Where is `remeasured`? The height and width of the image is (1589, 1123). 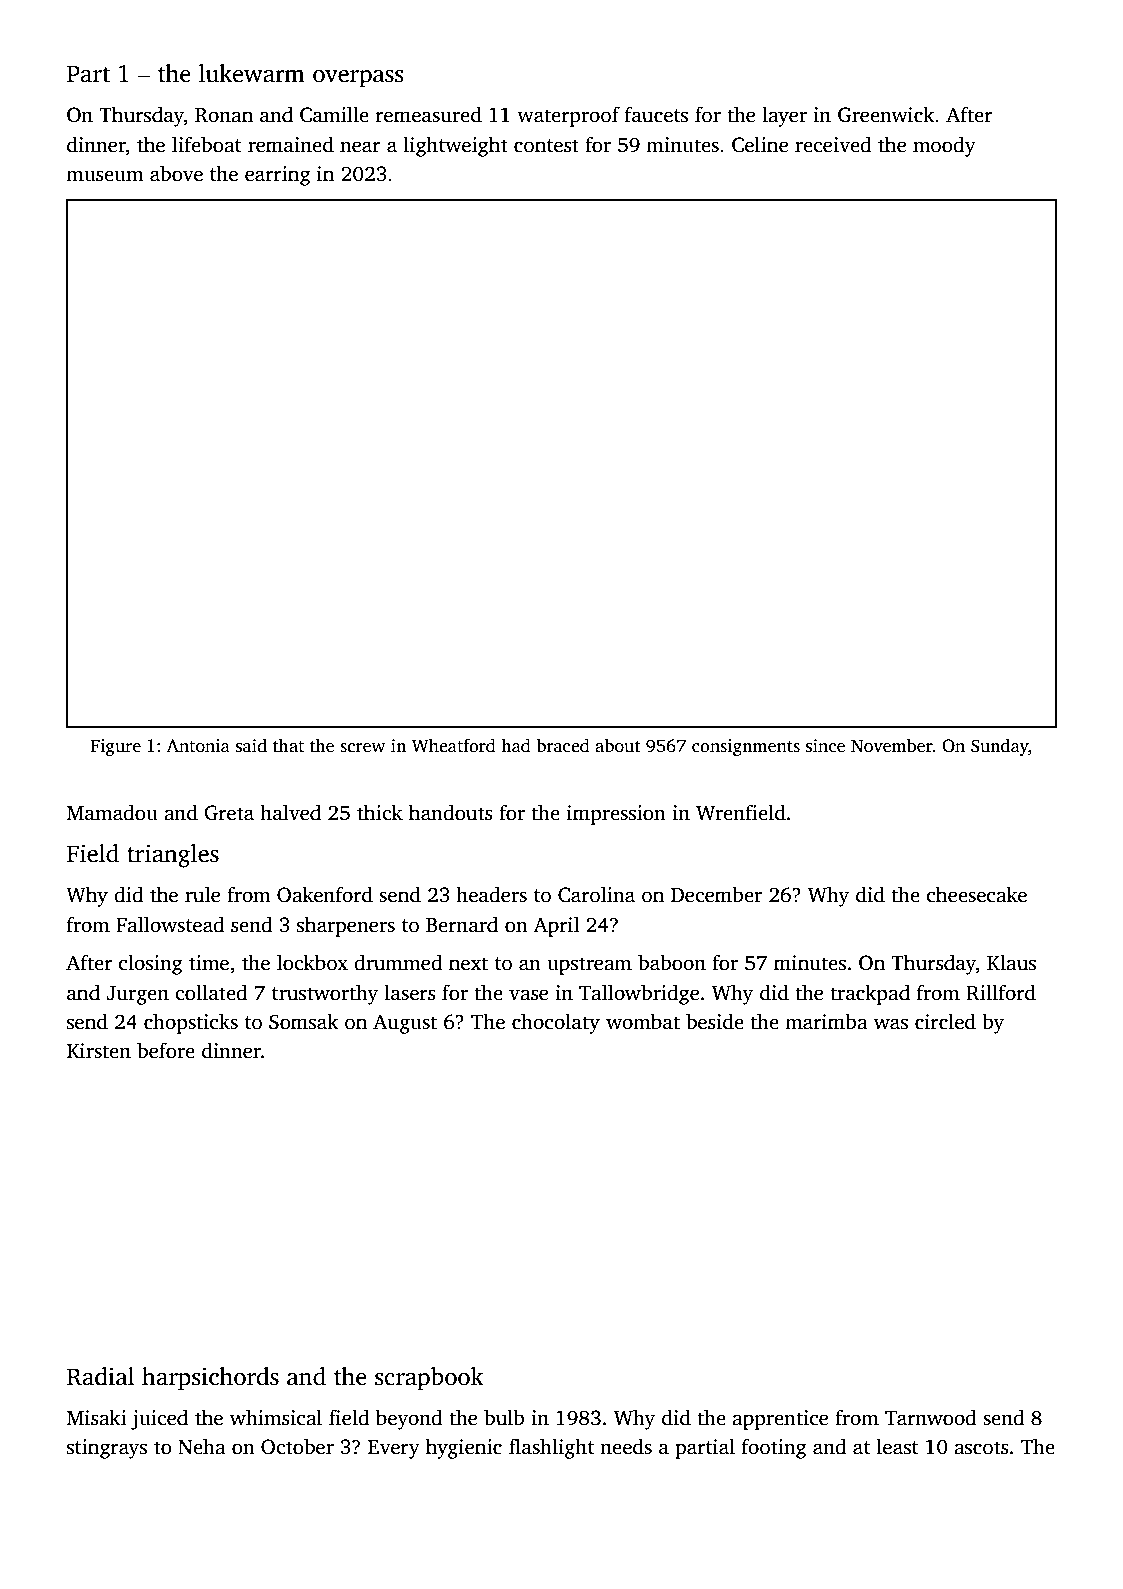
remeasured is located at coordinates (429, 114).
